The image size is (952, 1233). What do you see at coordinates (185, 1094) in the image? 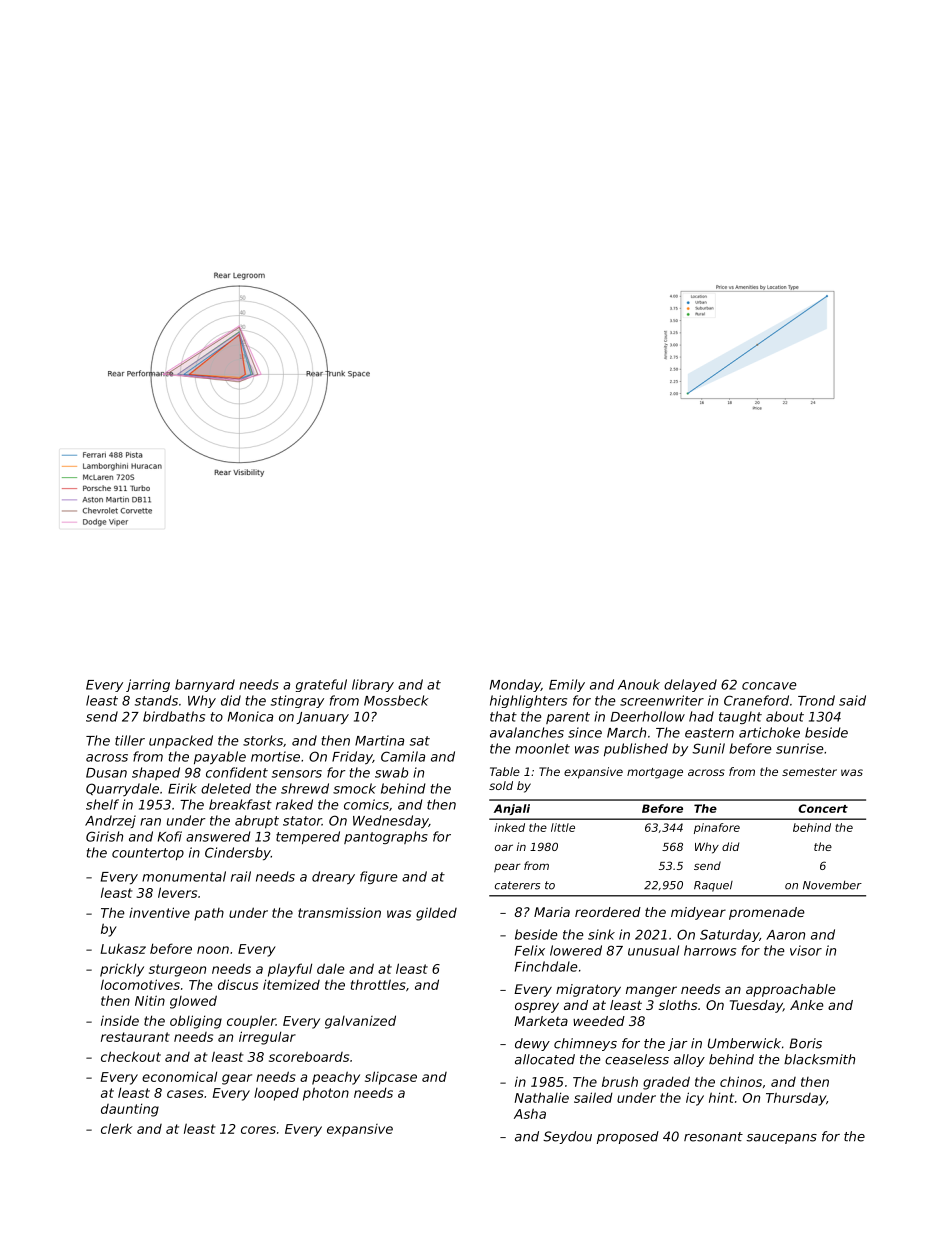
I see `cases` at bounding box center [185, 1094].
